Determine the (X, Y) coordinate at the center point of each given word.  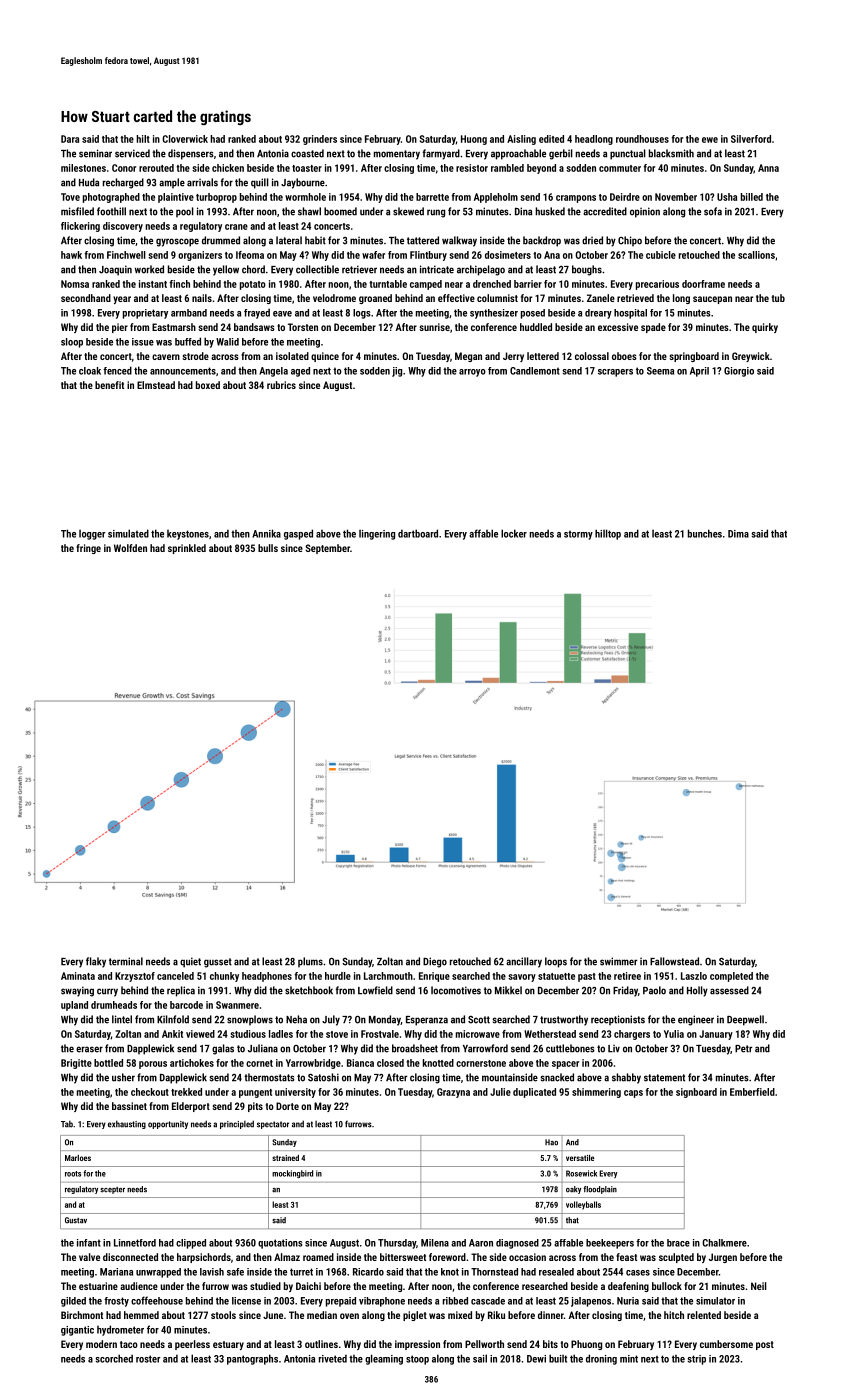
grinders (320, 140)
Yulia (674, 1034)
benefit (109, 385)
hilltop (608, 534)
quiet (190, 962)
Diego (435, 962)
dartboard (418, 533)
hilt (143, 139)
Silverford (751, 139)
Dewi (536, 1359)
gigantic (77, 1331)
